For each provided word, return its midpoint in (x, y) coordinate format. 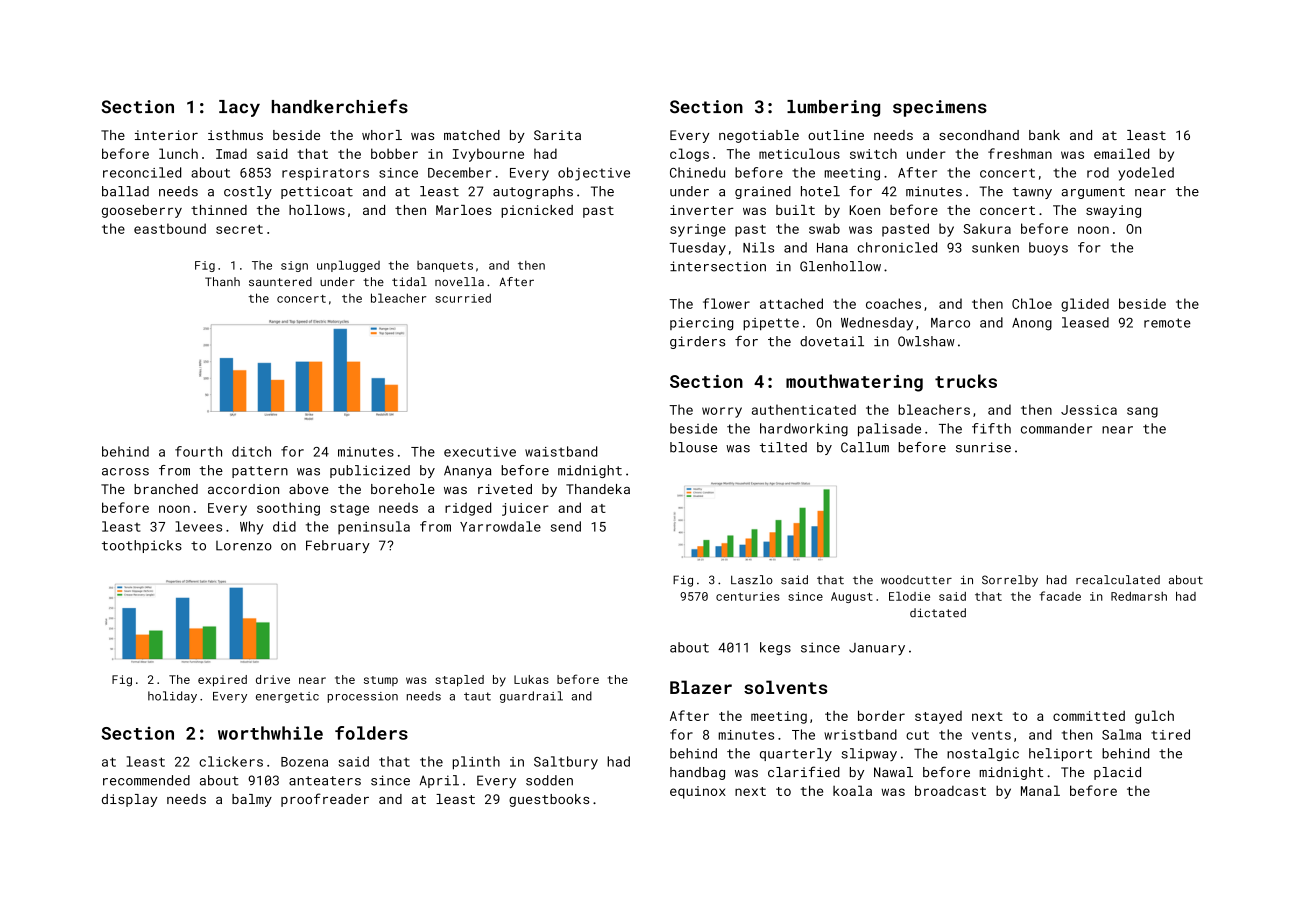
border (881, 715)
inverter (702, 210)
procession (363, 697)
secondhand (979, 135)
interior (166, 135)
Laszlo (752, 580)
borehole (403, 489)
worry (722, 412)
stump (381, 681)
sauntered (280, 281)
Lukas (531, 679)
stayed (938, 717)
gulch (1154, 717)
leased (1085, 322)
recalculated (1118, 580)
